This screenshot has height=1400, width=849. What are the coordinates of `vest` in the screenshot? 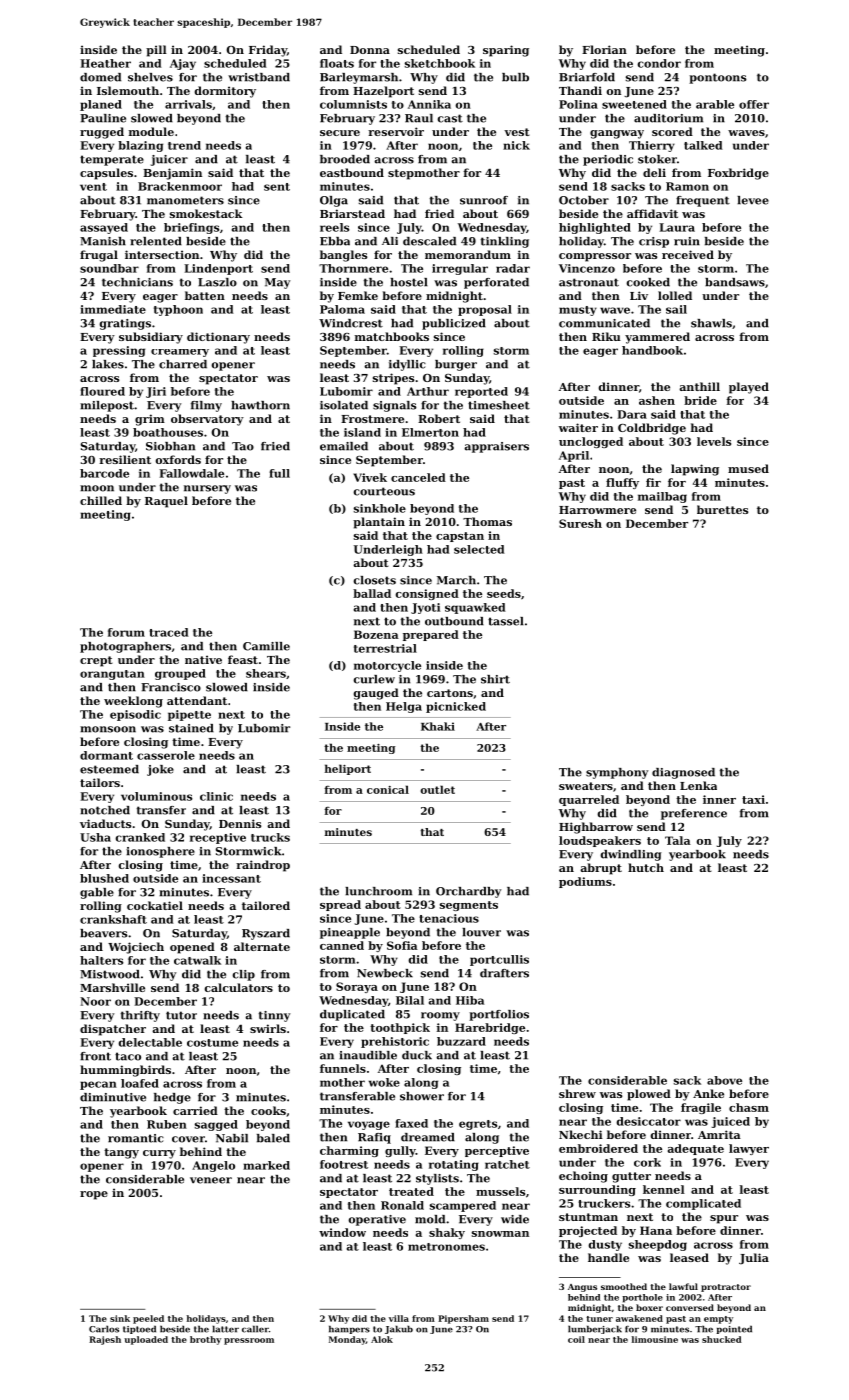 It's located at (517, 132).
